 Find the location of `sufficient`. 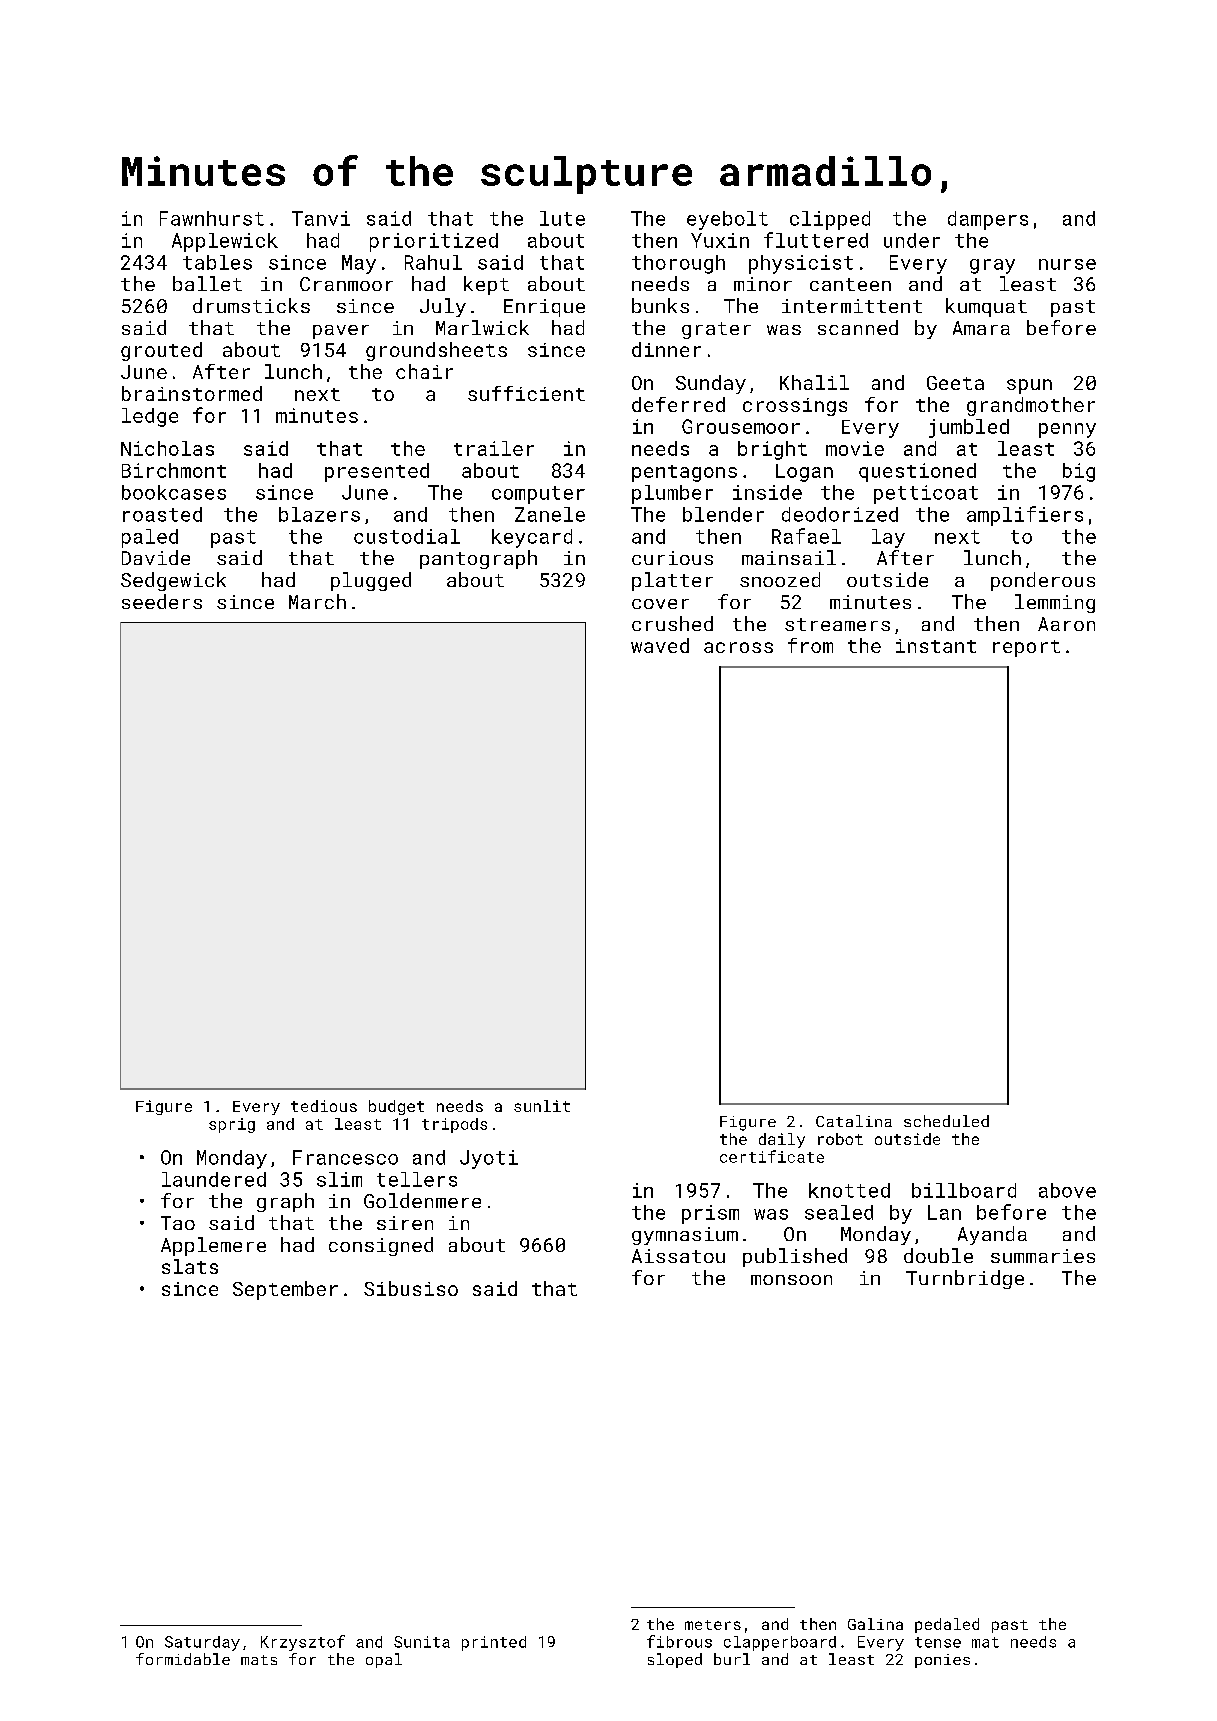

sufficient is located at coordinates (526, 393).
